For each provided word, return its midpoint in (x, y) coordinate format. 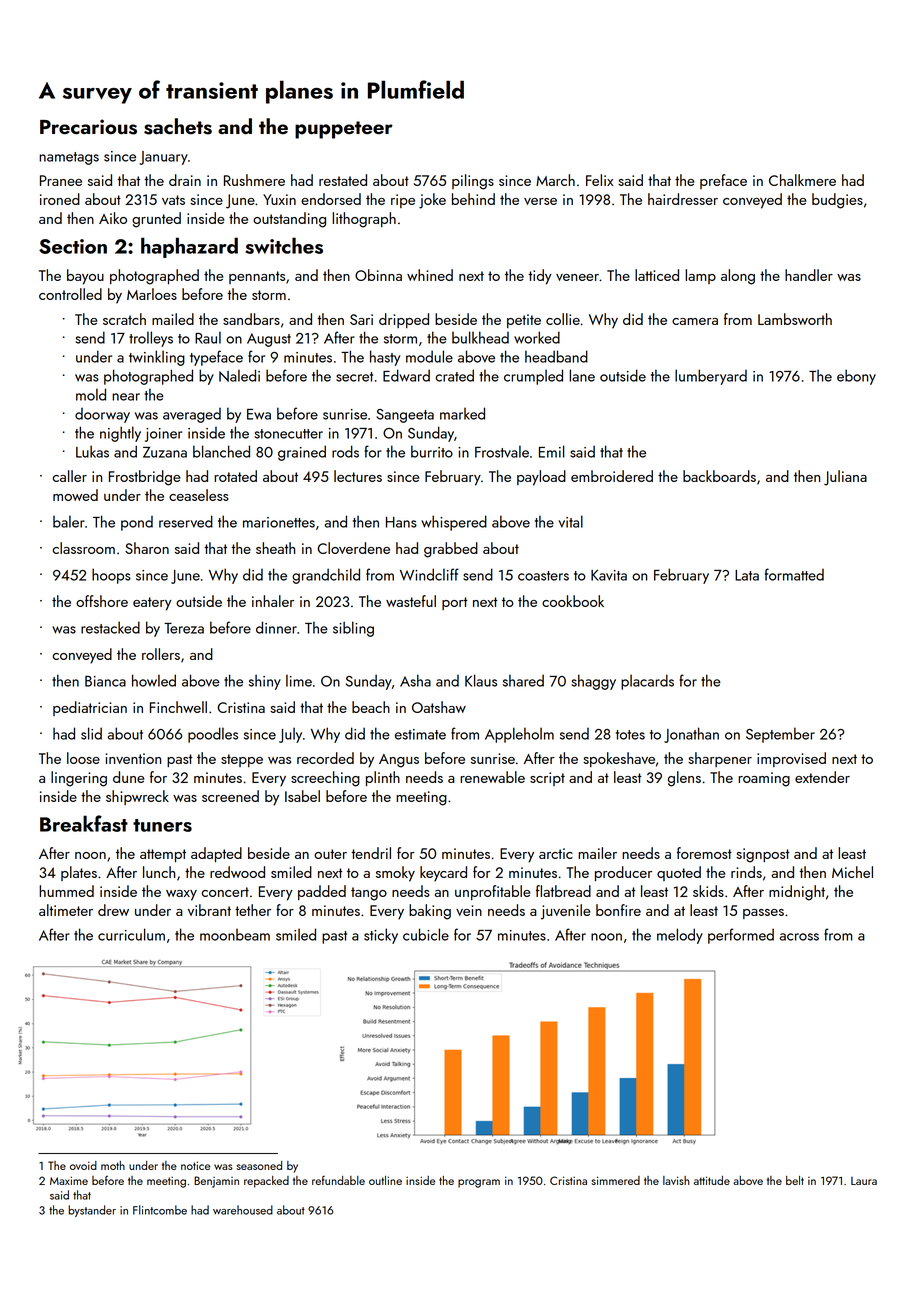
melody (680, 936)
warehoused (243, 1210)
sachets (178, 126)
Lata (747, 575)
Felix (599, 180)
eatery (152, 604)
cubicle (426, 934)
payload (541, 478)
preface (723, 181)
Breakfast (84, 823)
